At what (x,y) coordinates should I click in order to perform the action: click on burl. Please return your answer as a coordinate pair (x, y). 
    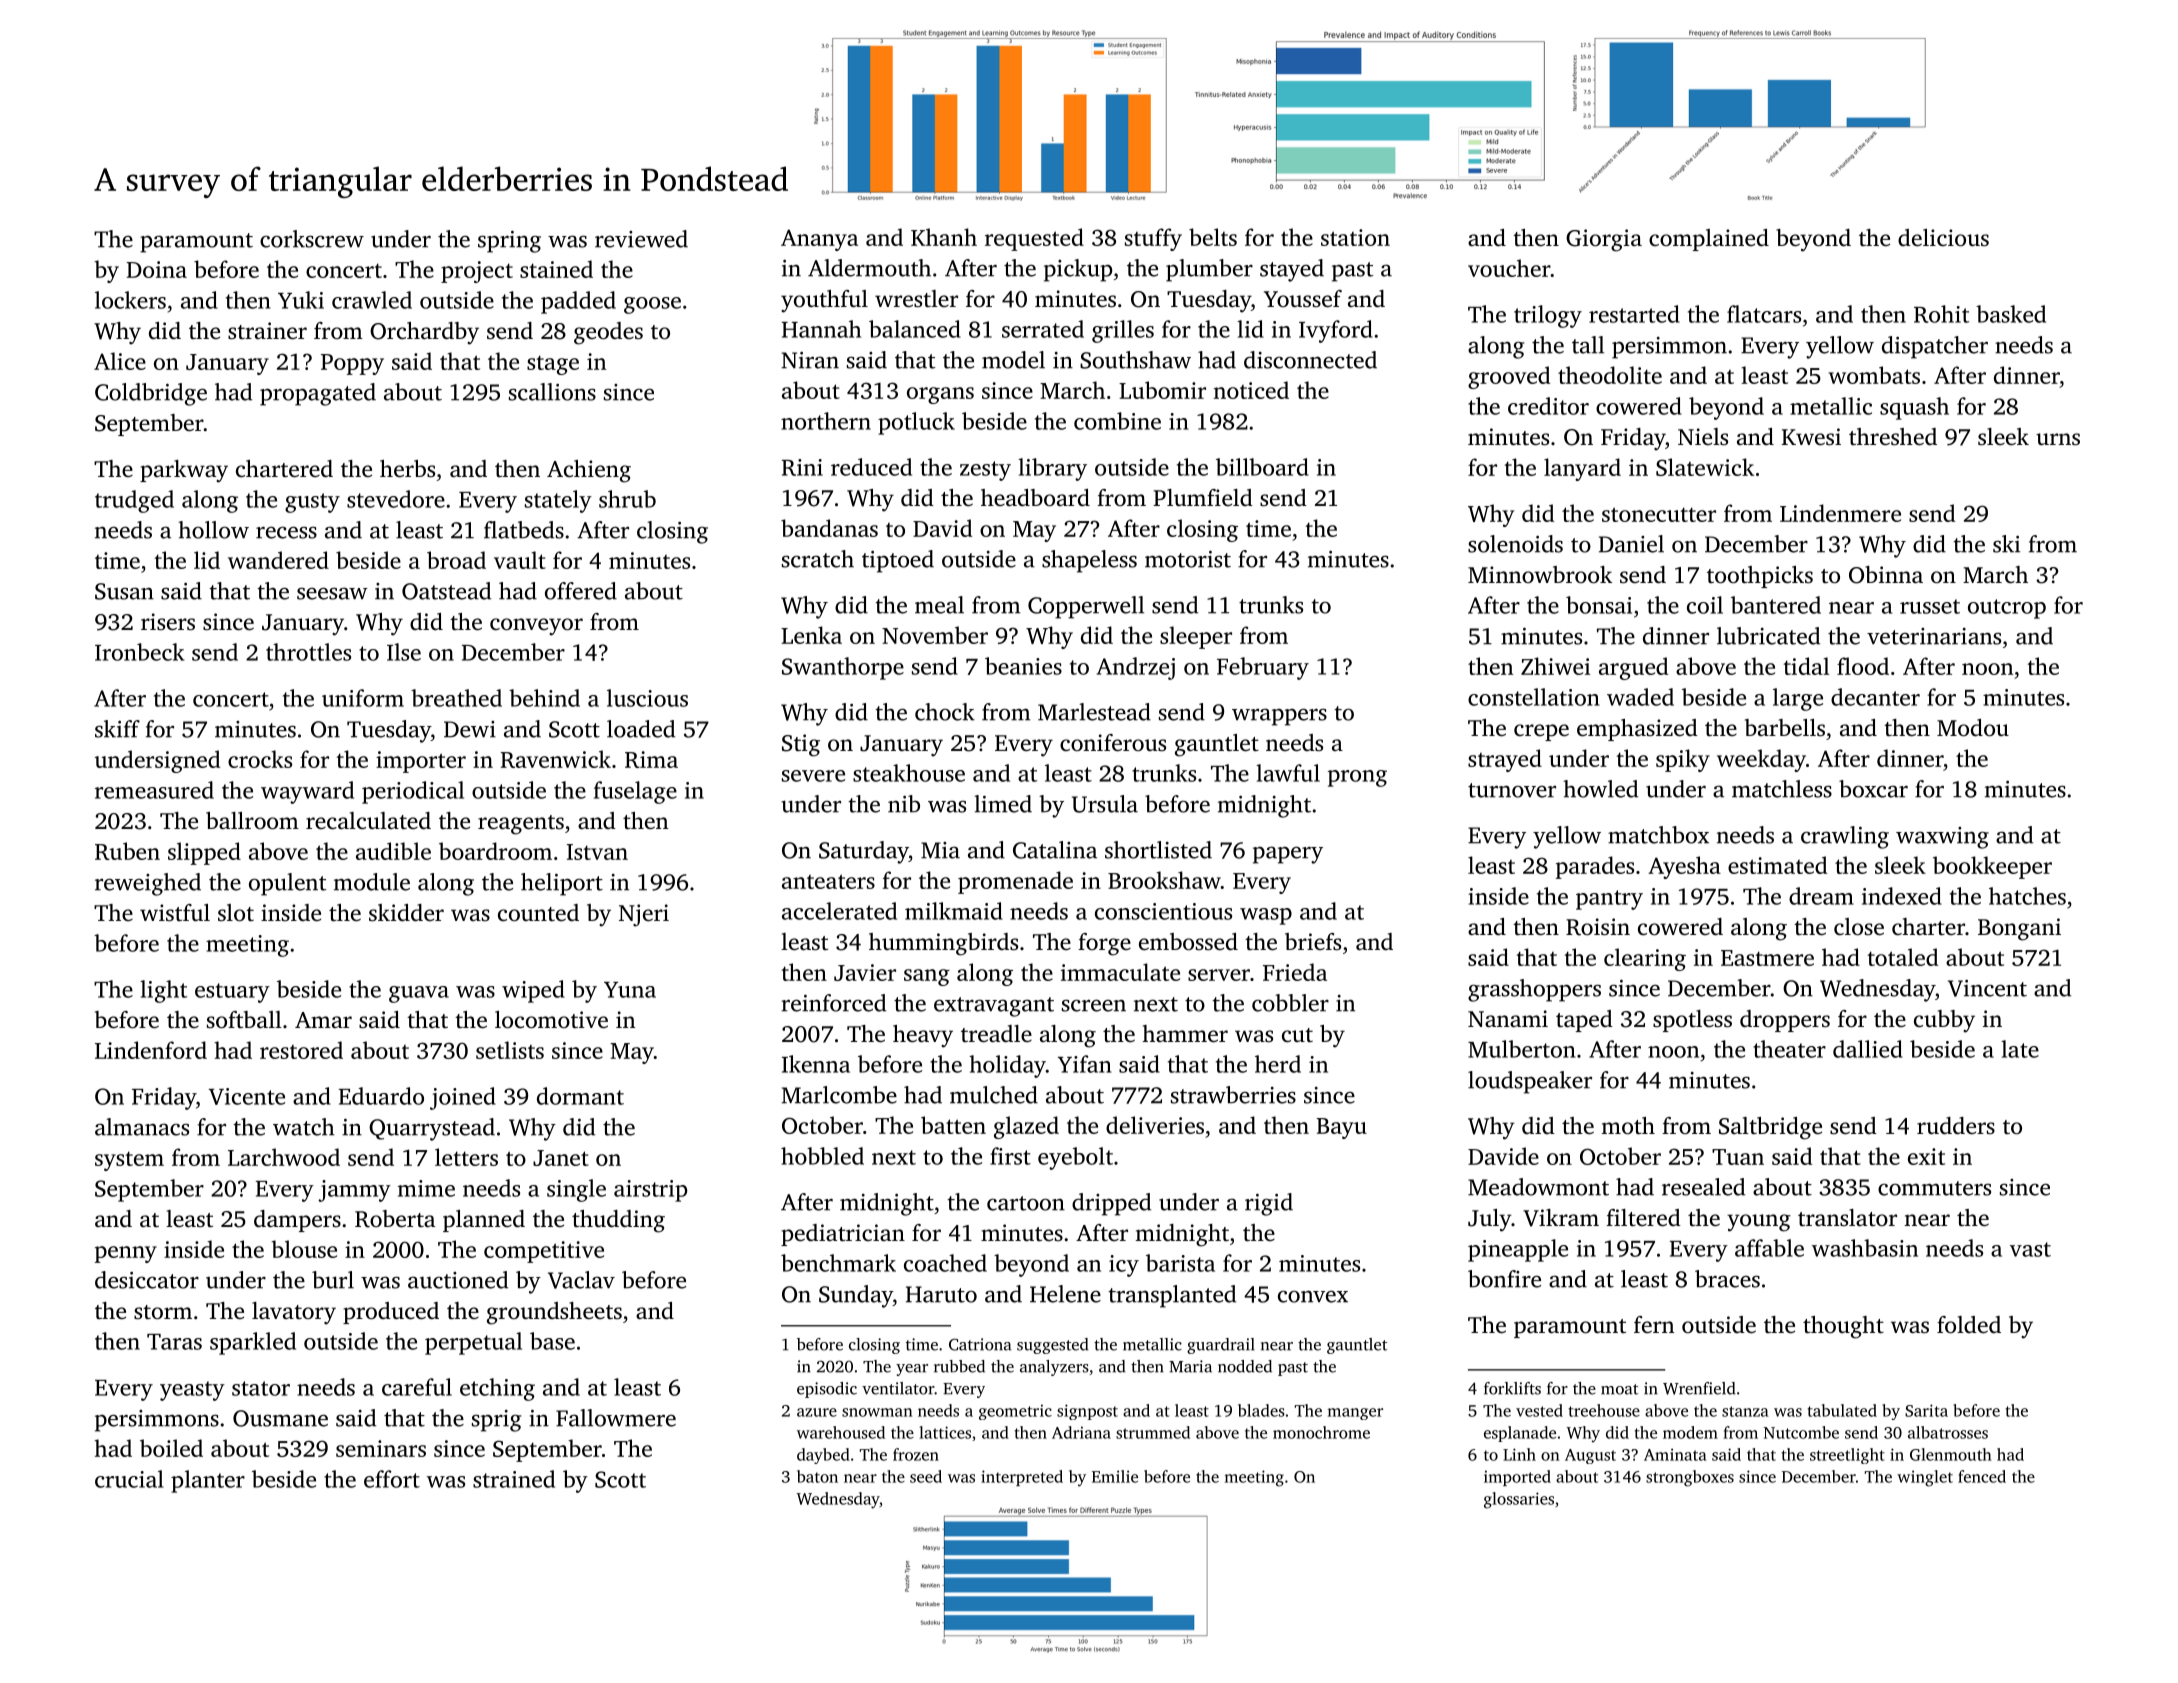
    Looking at the image, I should click on (333, 1280).
